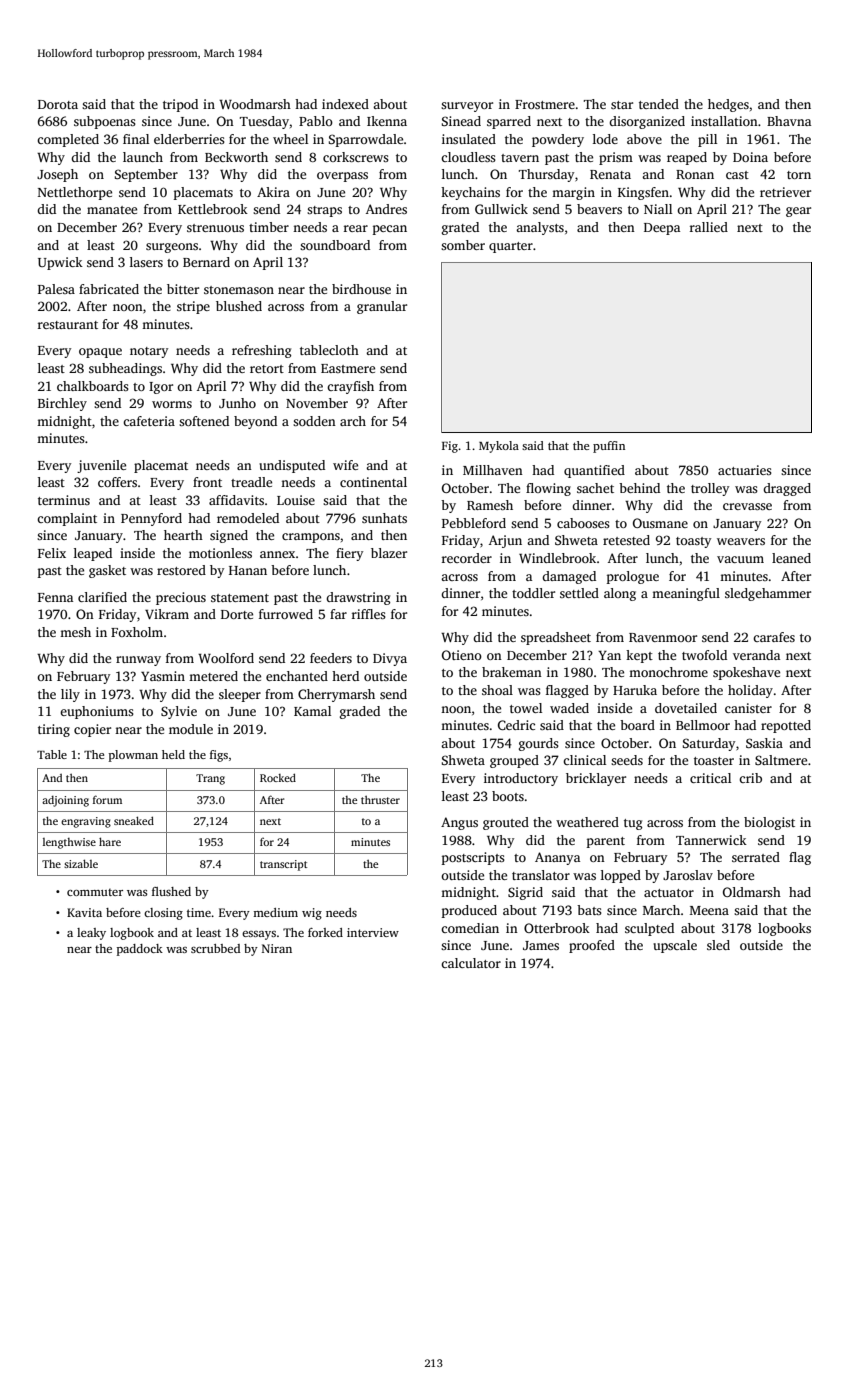 Image resolution: width=849 pixels, height=1400 pixels. I want to click on Yan, so click(609, 655).
